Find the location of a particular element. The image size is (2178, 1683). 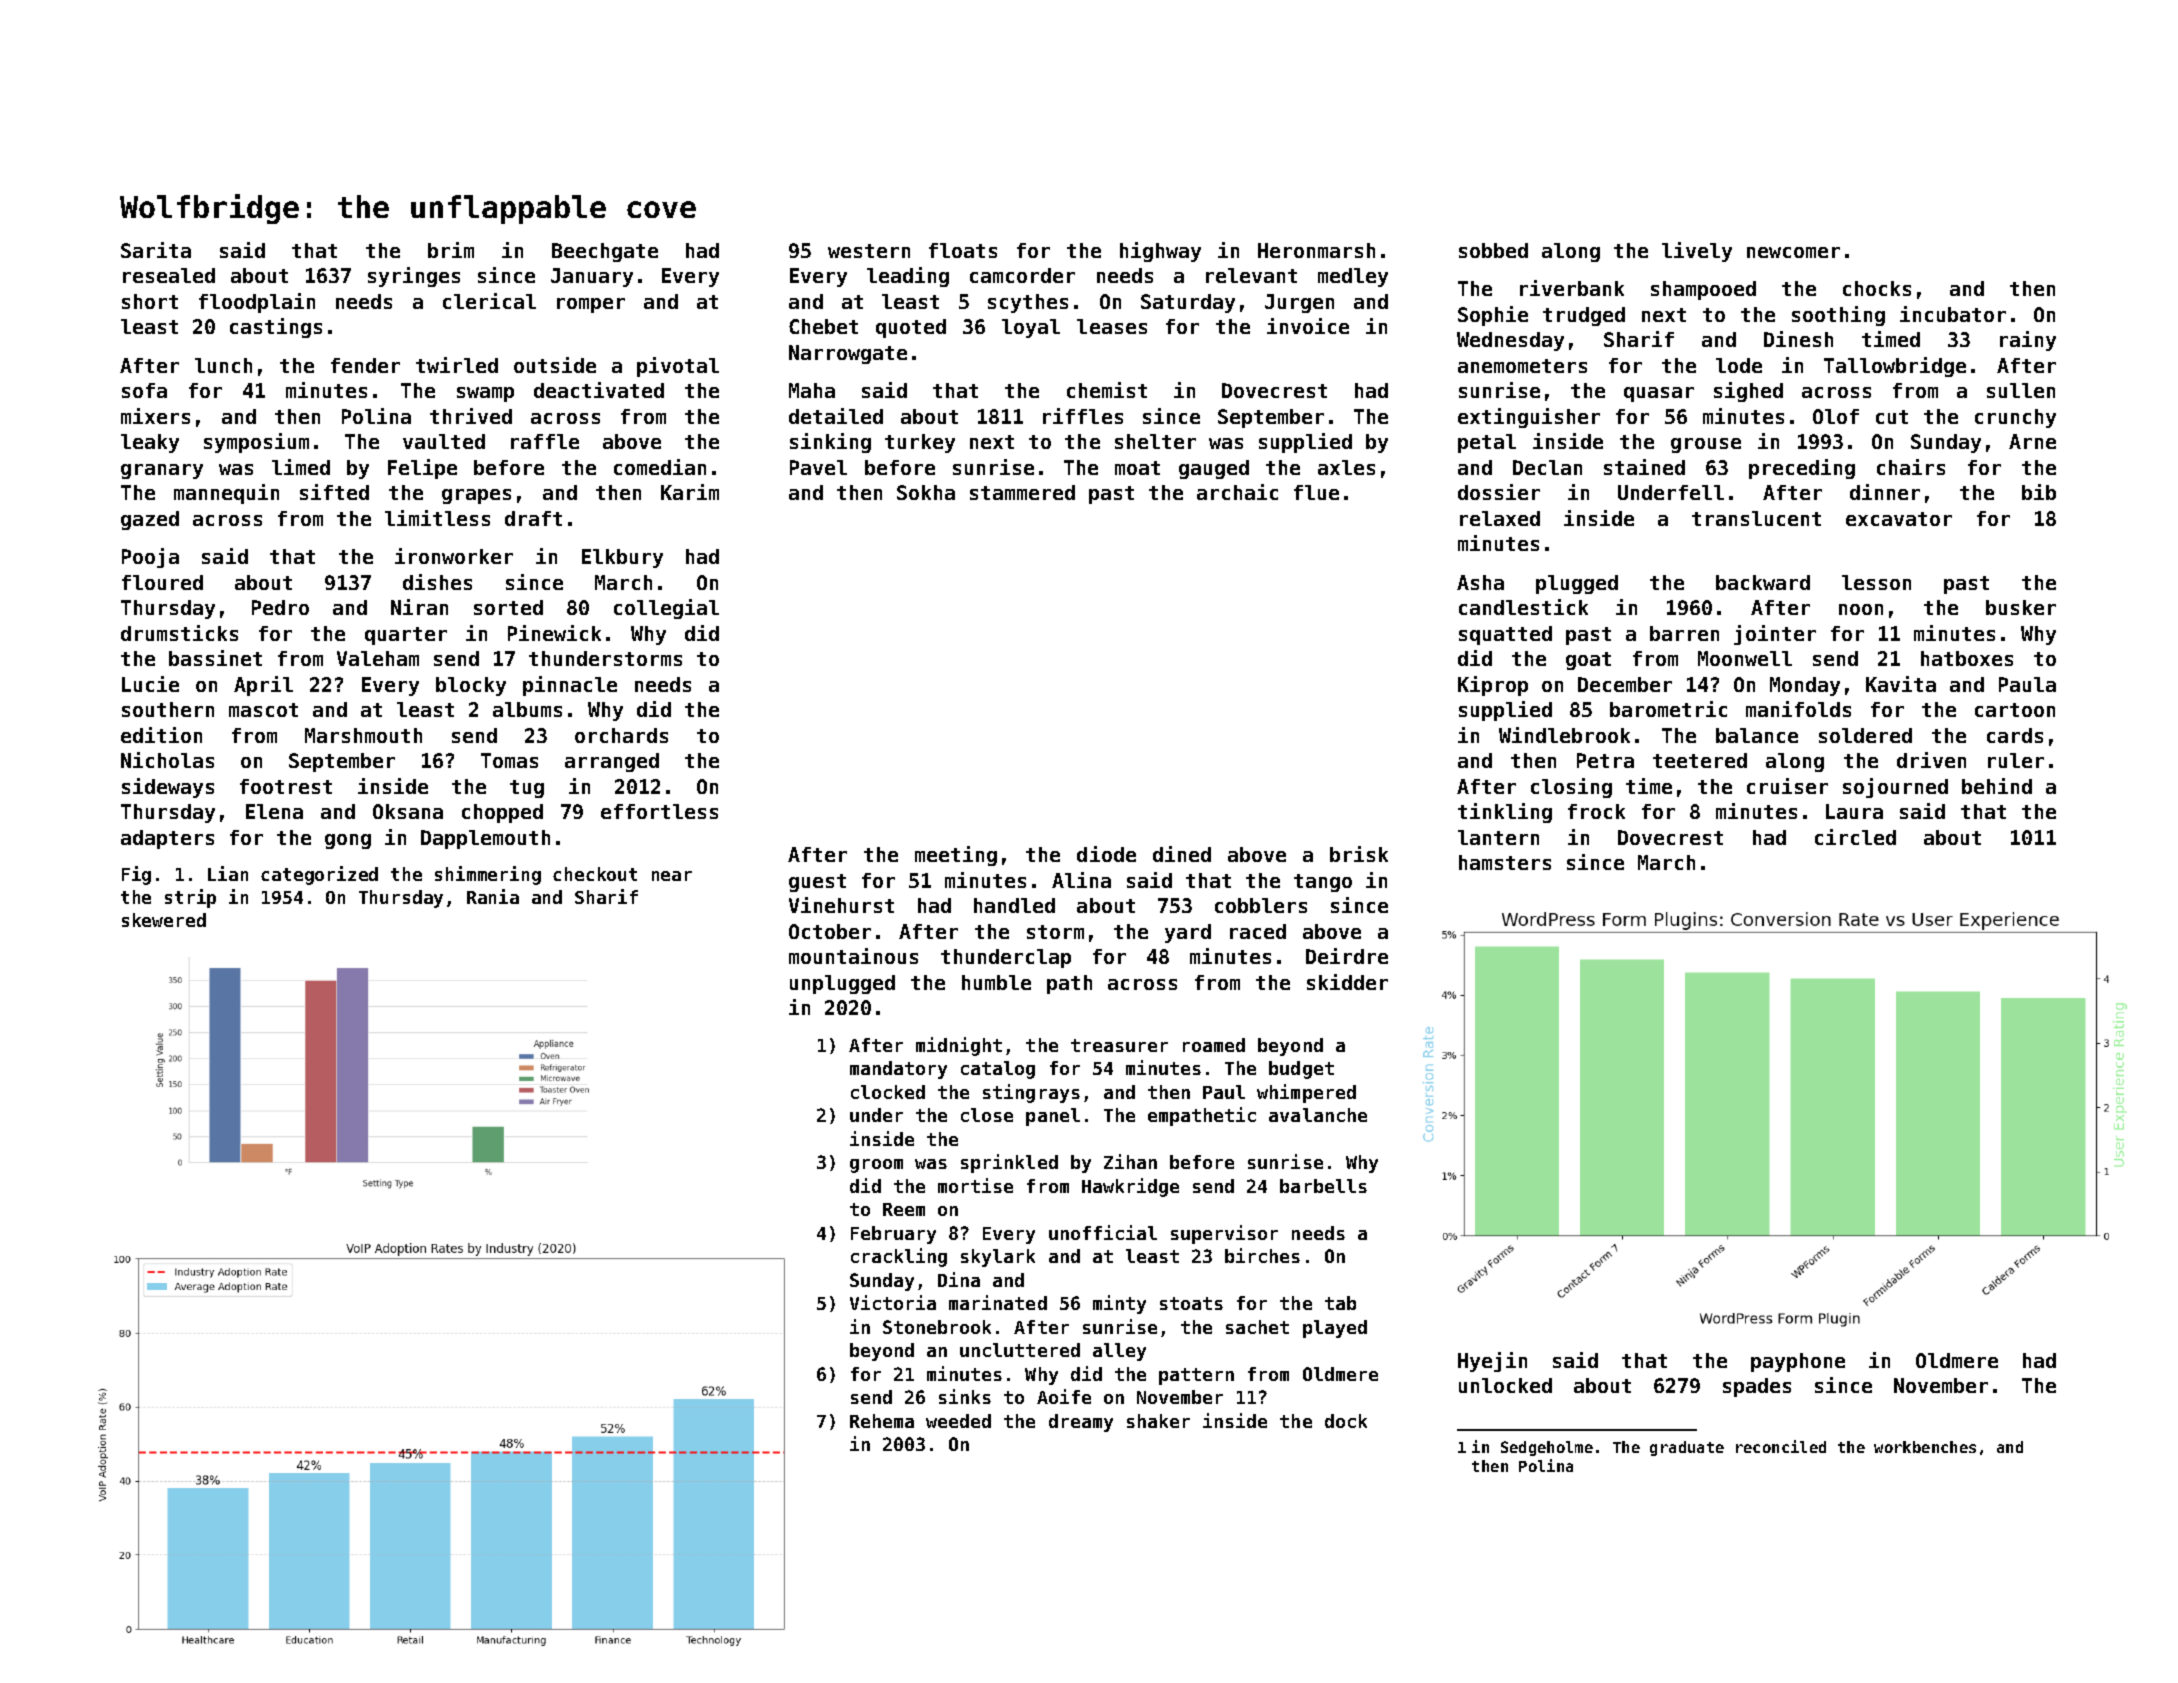

skewered is located at coordinates (164, 920).
